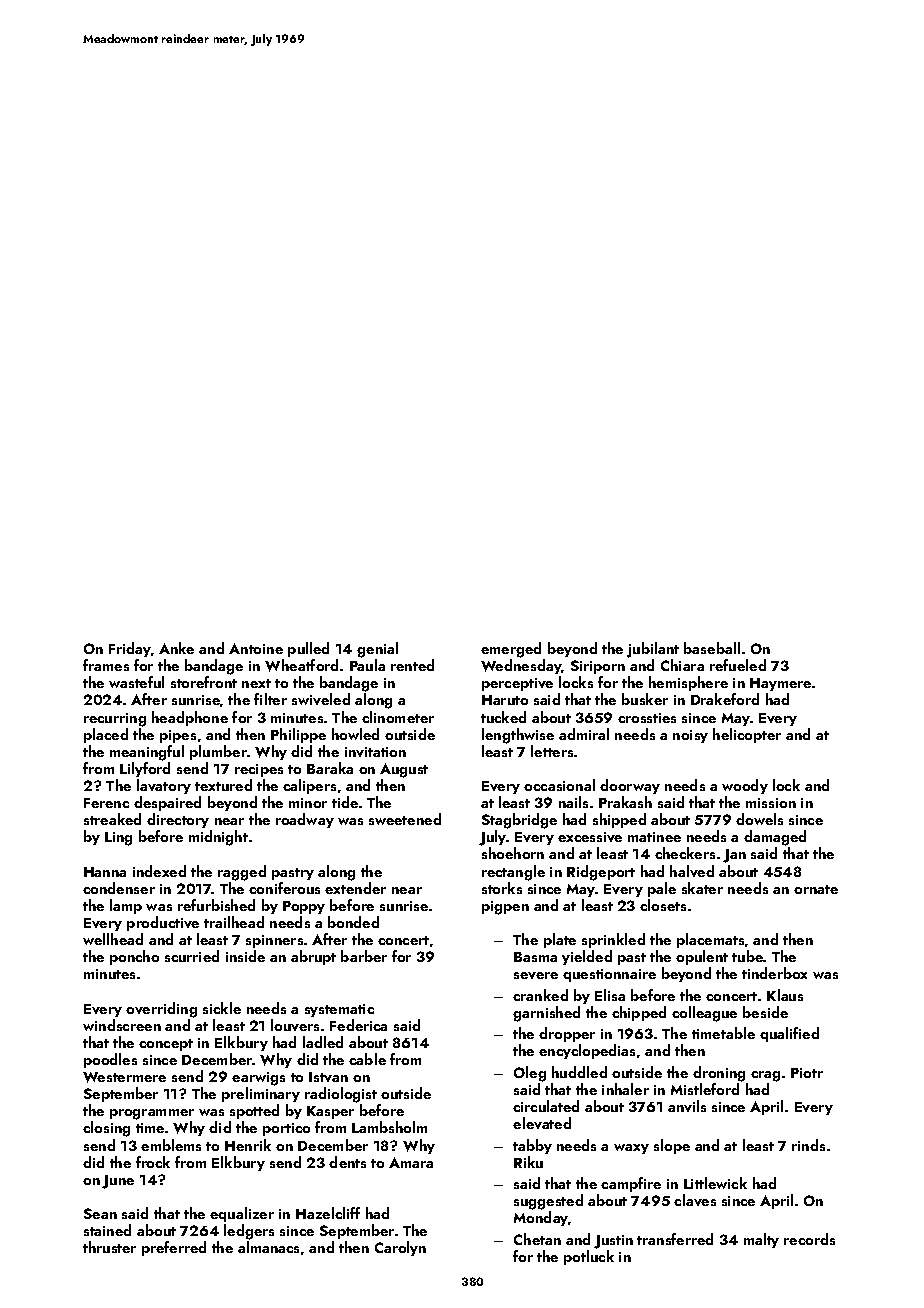 The image size is (924, 1308). What do you see at coordinates (567, 1034) in the screenshot?
I see `dropper` at bounding box center [567, 1034].
